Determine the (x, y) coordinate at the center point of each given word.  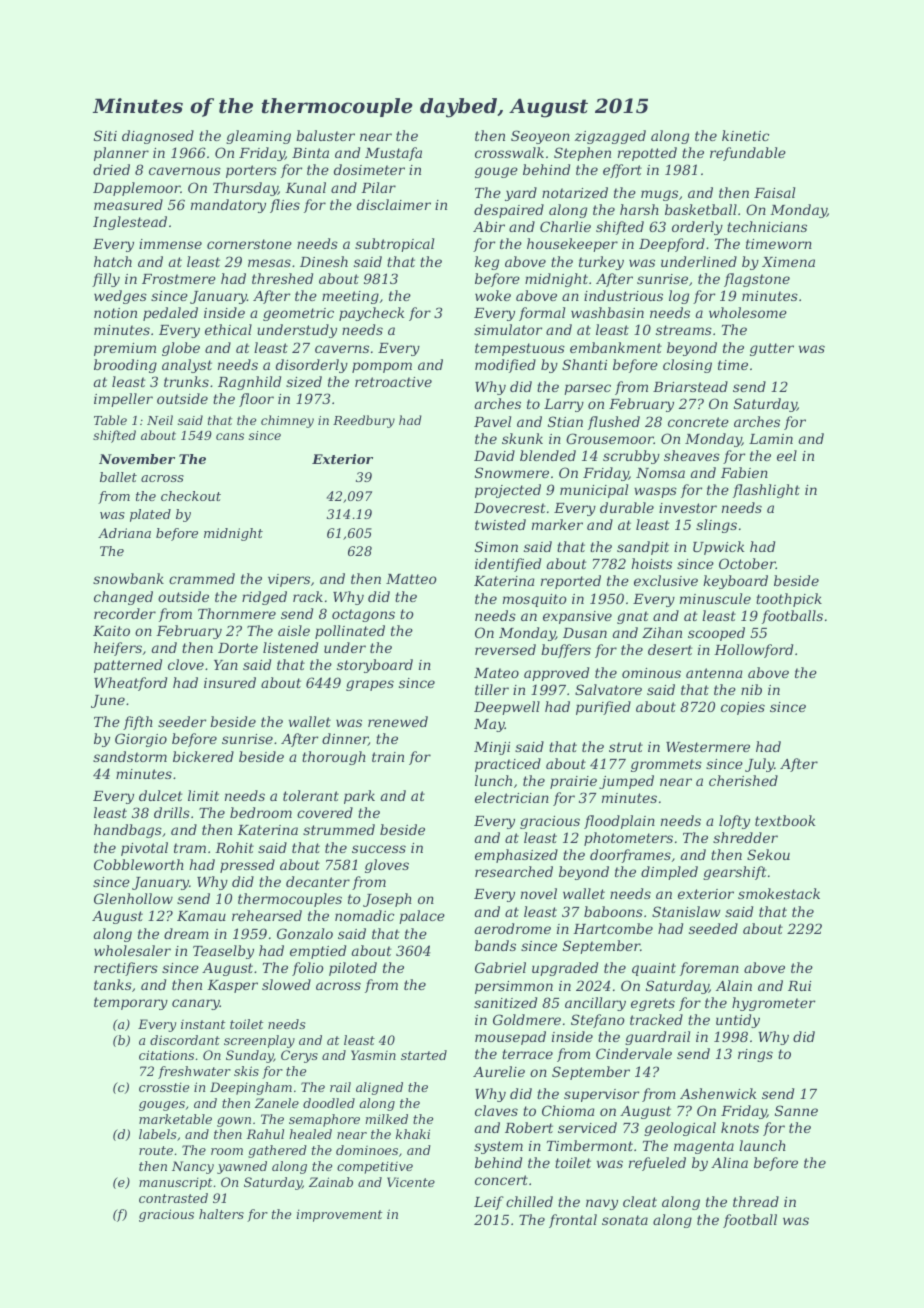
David (494, 455)
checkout (191, 496)
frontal (573, 1221)
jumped (626, 782)
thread (756, 1201)
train (388, 757)
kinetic (745, 135)
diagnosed (158, 137)
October (747, 563)
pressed (247, 866)
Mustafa (393, 154)
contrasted (173, 1198)
